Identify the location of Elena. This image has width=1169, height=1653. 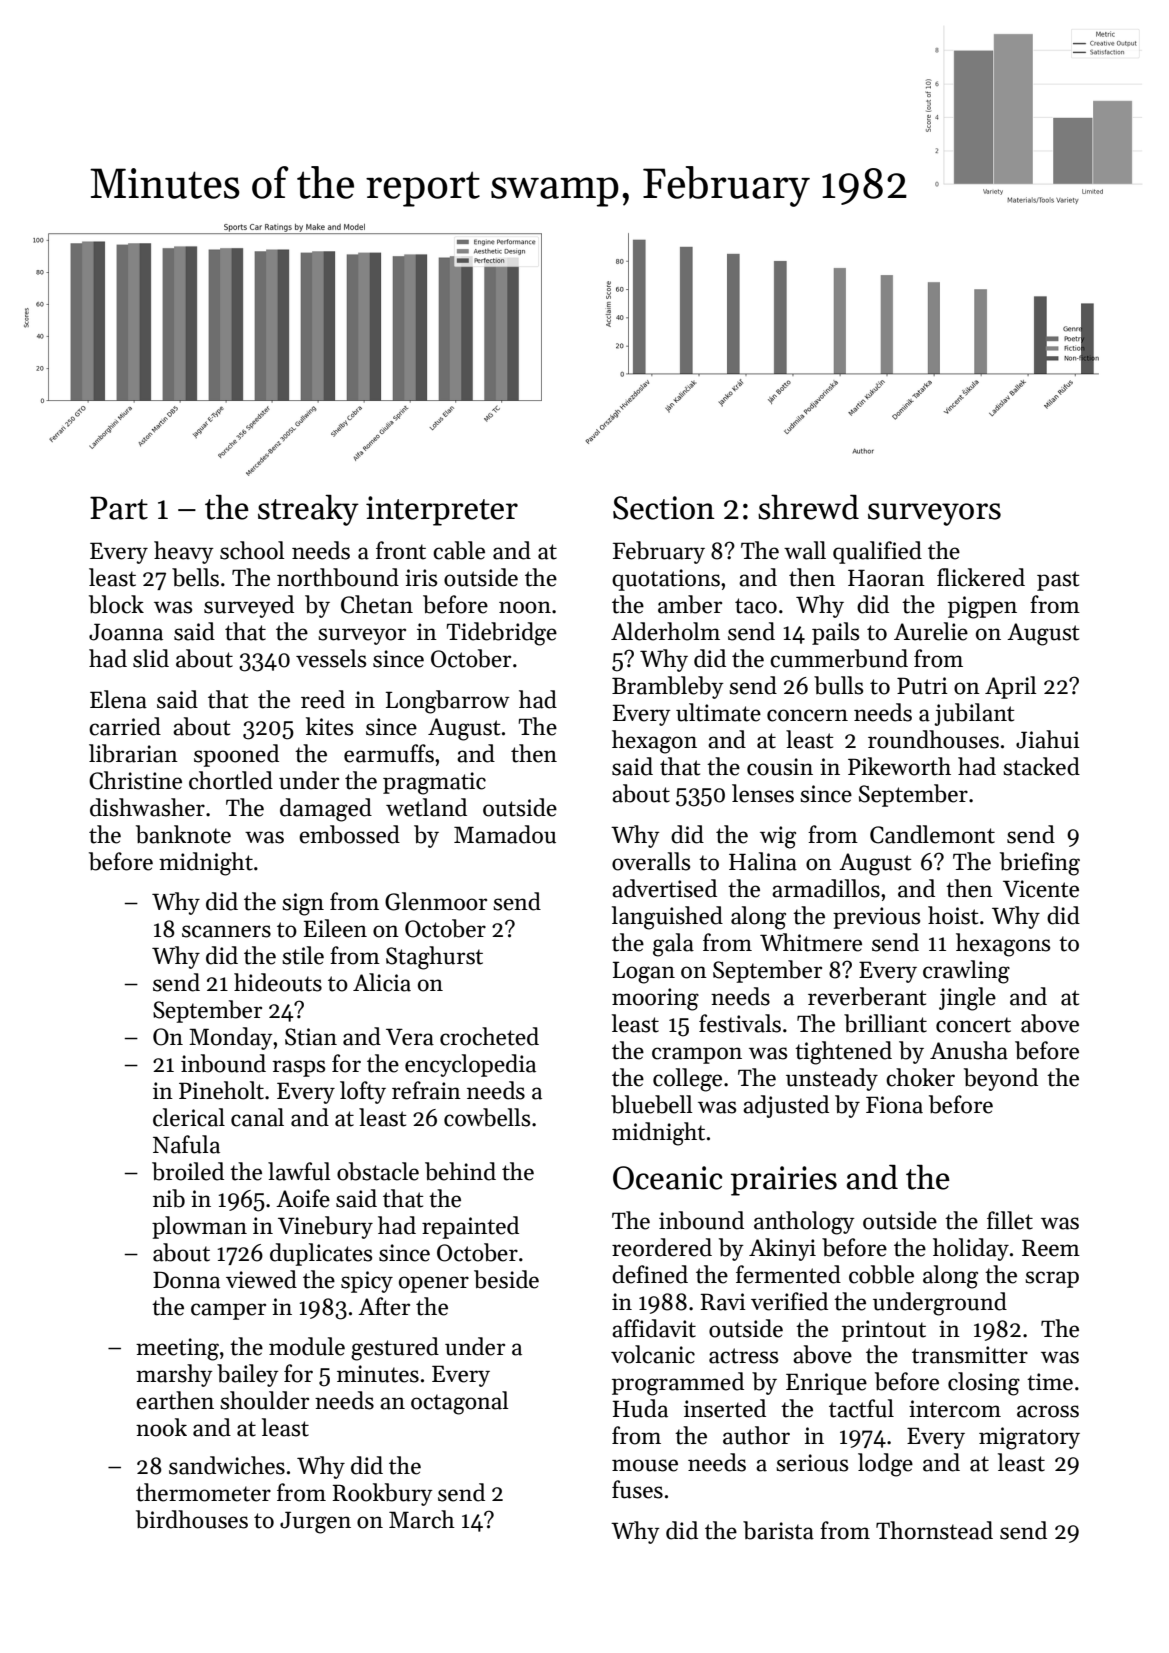
(118, 699).
